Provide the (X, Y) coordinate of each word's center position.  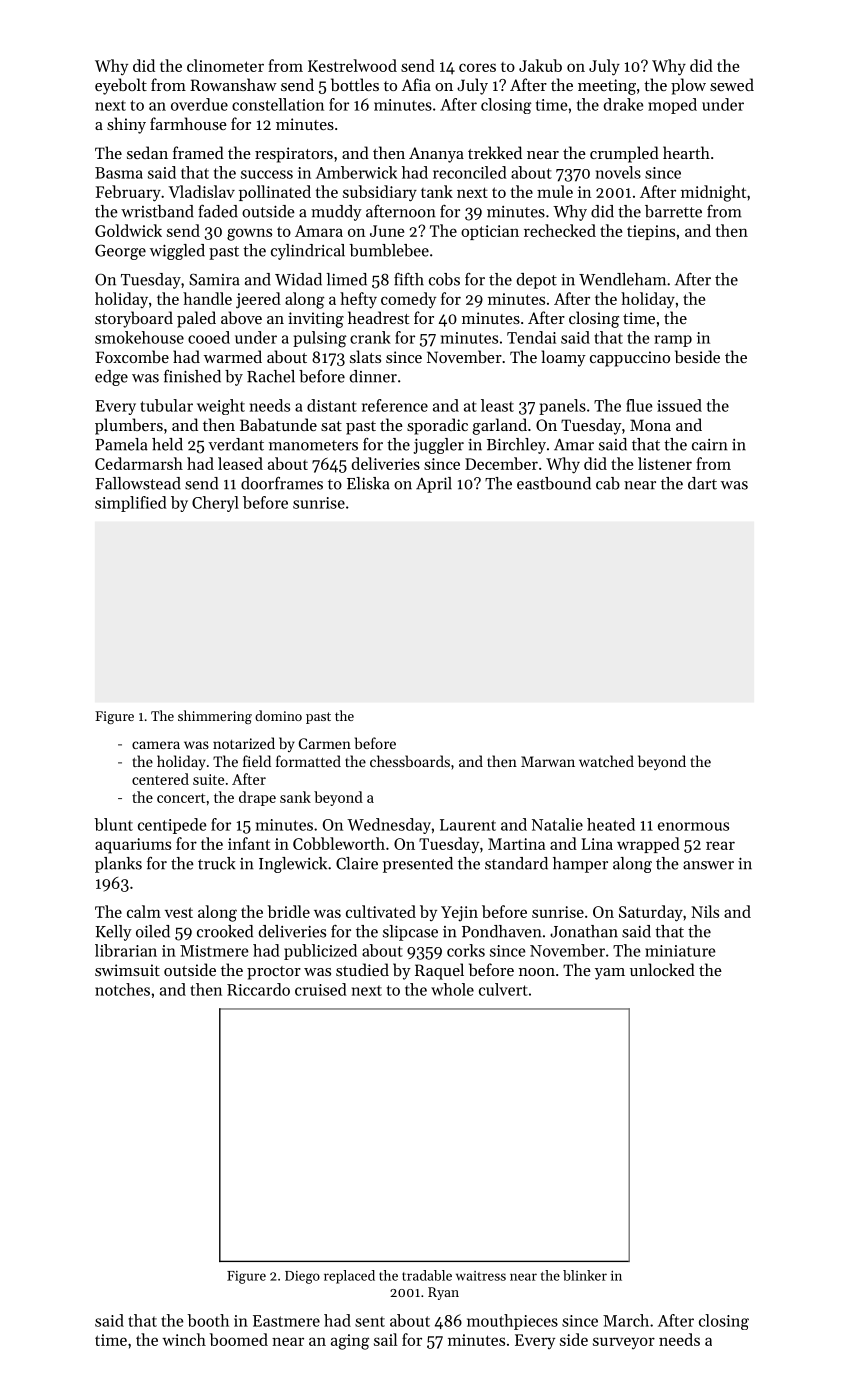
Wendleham (622, 279)
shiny (126, 125)
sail (385, 1339)
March (626, 1320)
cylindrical (308, 252)
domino (278, 715)
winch (184, 1339)
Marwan (548, 761)
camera (156, 745)
